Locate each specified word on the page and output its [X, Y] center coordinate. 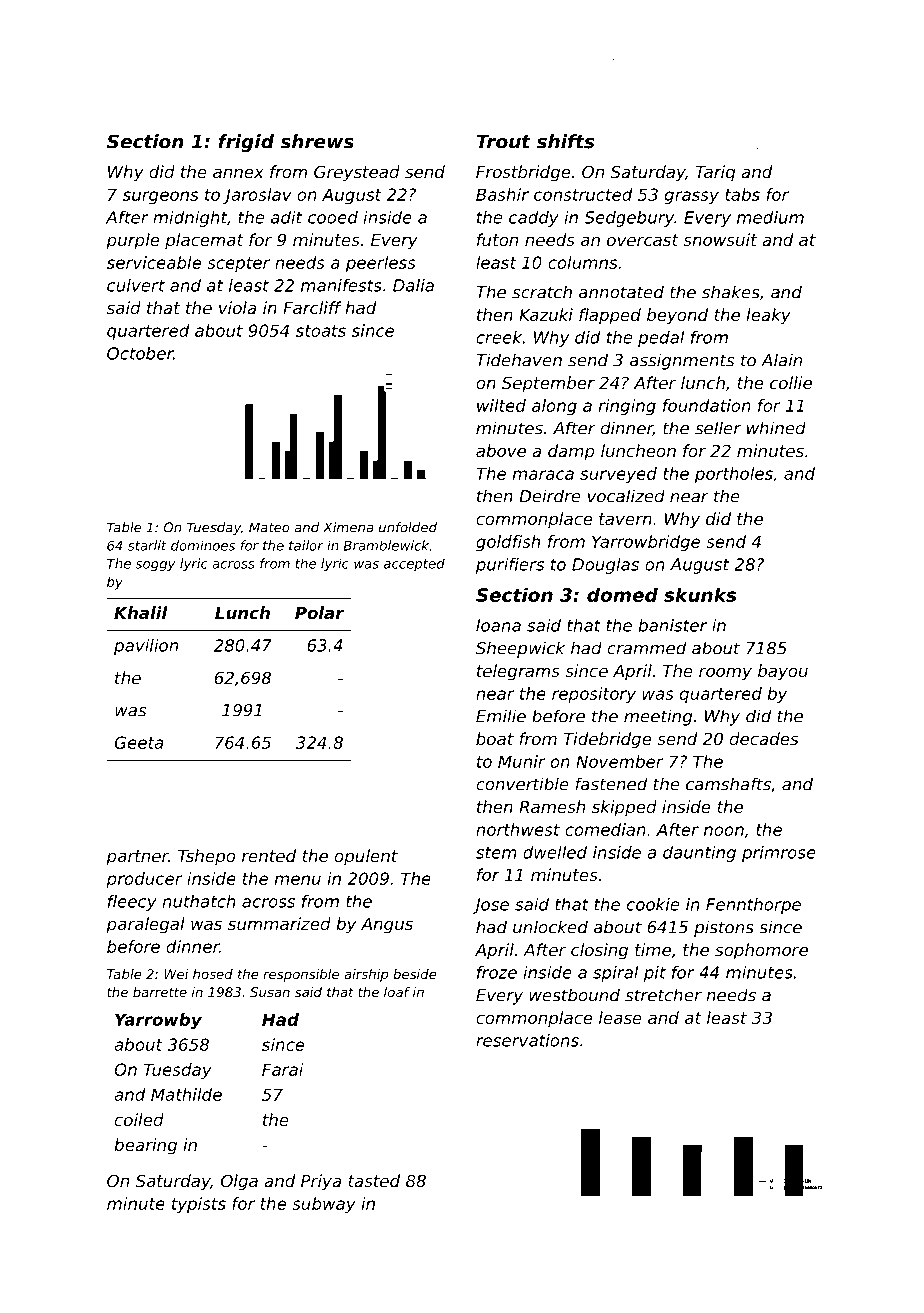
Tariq [715, 173]
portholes [734, 475]
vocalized [626, 496]
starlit [147, 545]
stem [496, 853]
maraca [543, 475]
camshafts [728, 784]
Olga [239, 1182]
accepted [414, 564]
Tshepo [206, 857]
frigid [246, 143]
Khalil [140, 612]
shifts [565, 141]
